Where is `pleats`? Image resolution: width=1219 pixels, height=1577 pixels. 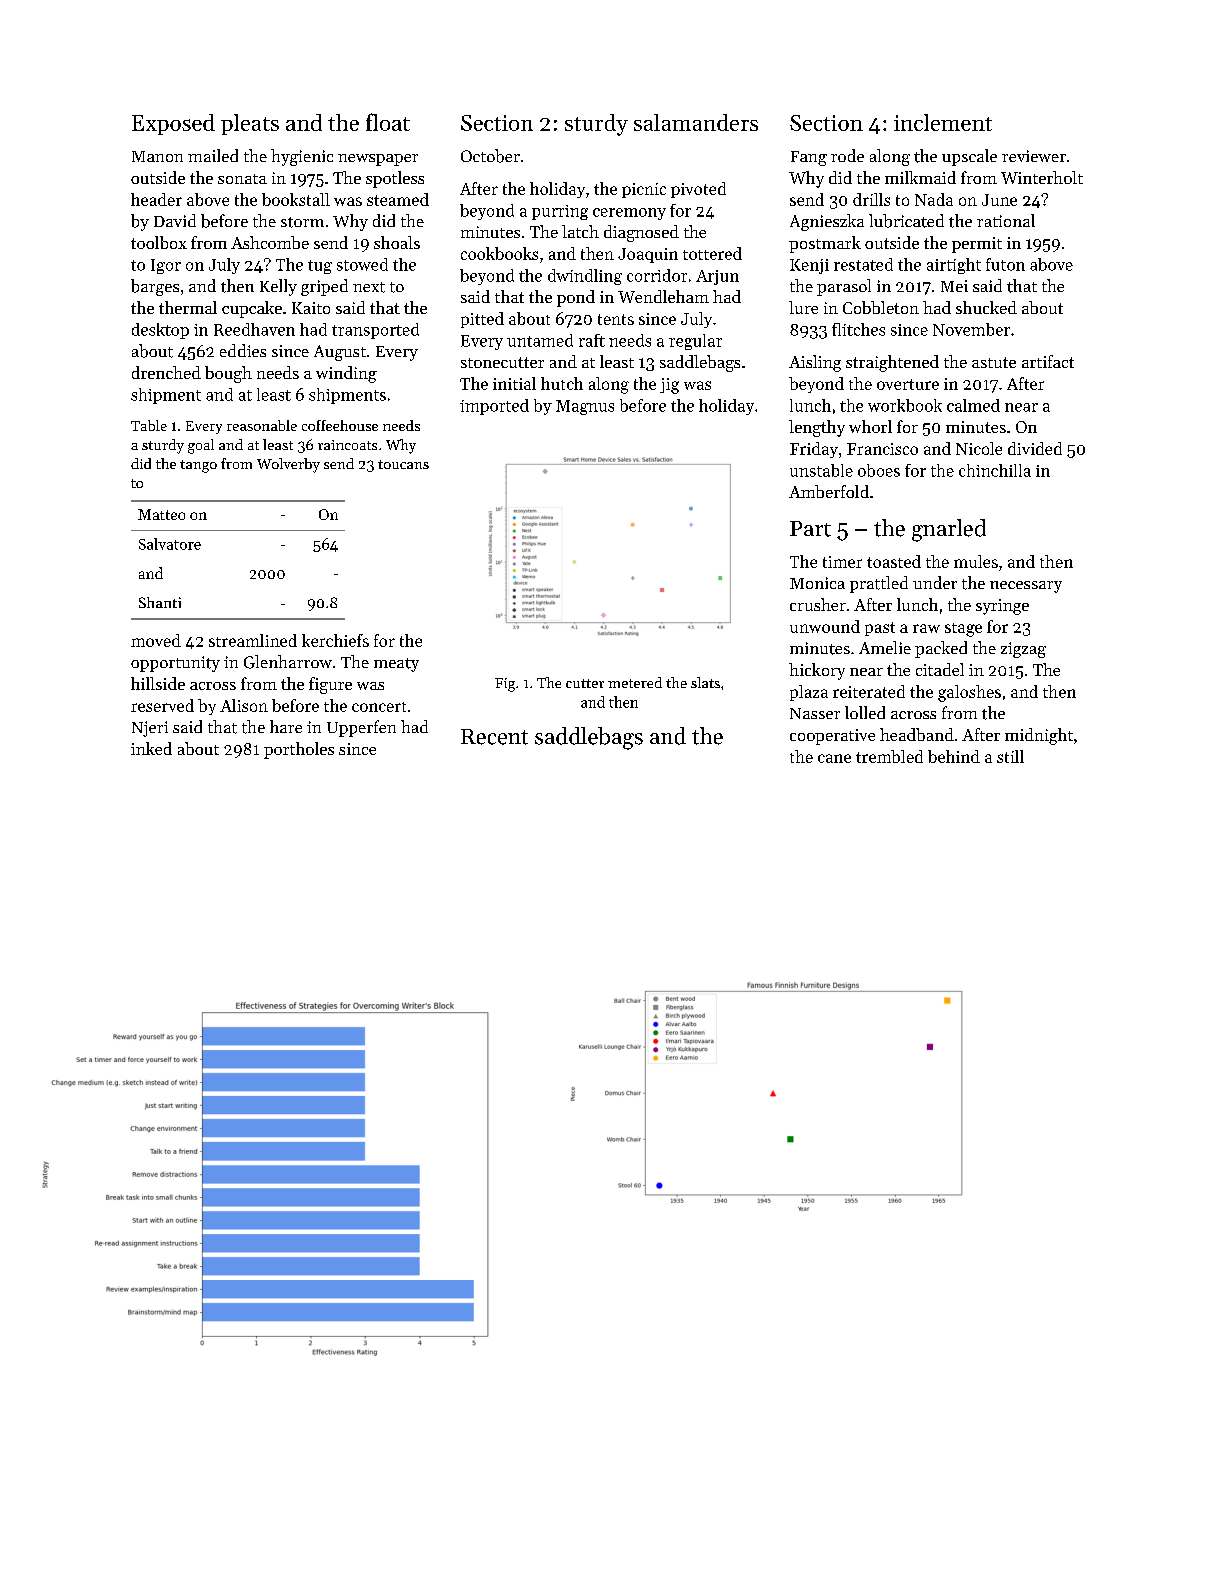 pleats is located at coordinates (250, 124).
